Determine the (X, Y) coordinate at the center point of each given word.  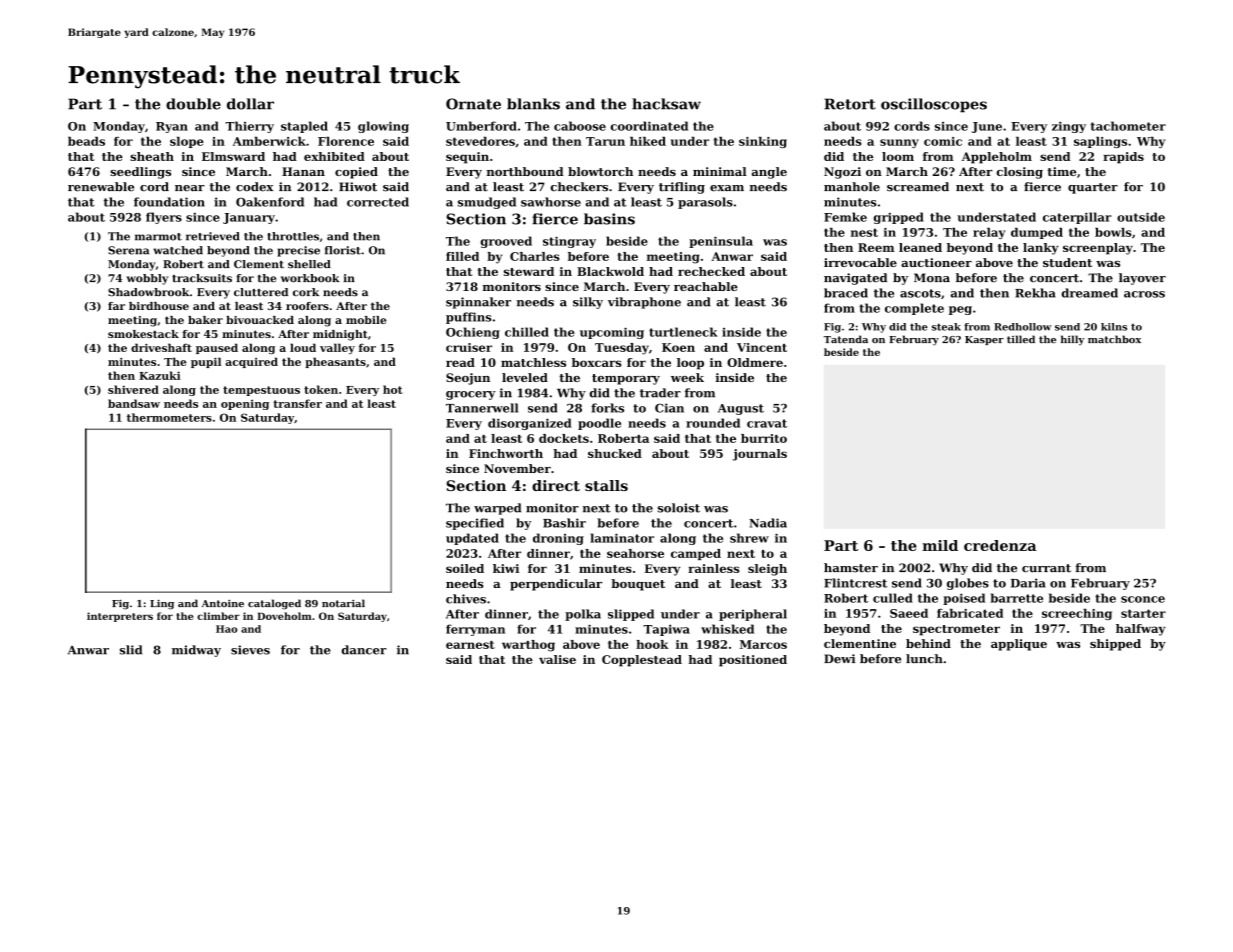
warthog (528, 646)
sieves (250, 650)
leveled (525, 377)
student (1067, 262)
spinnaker (478, 303)
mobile (366, 320)
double (193, 104)
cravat (767, 423)
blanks (533, 104)
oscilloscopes (934, 105)
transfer (297, 403)
